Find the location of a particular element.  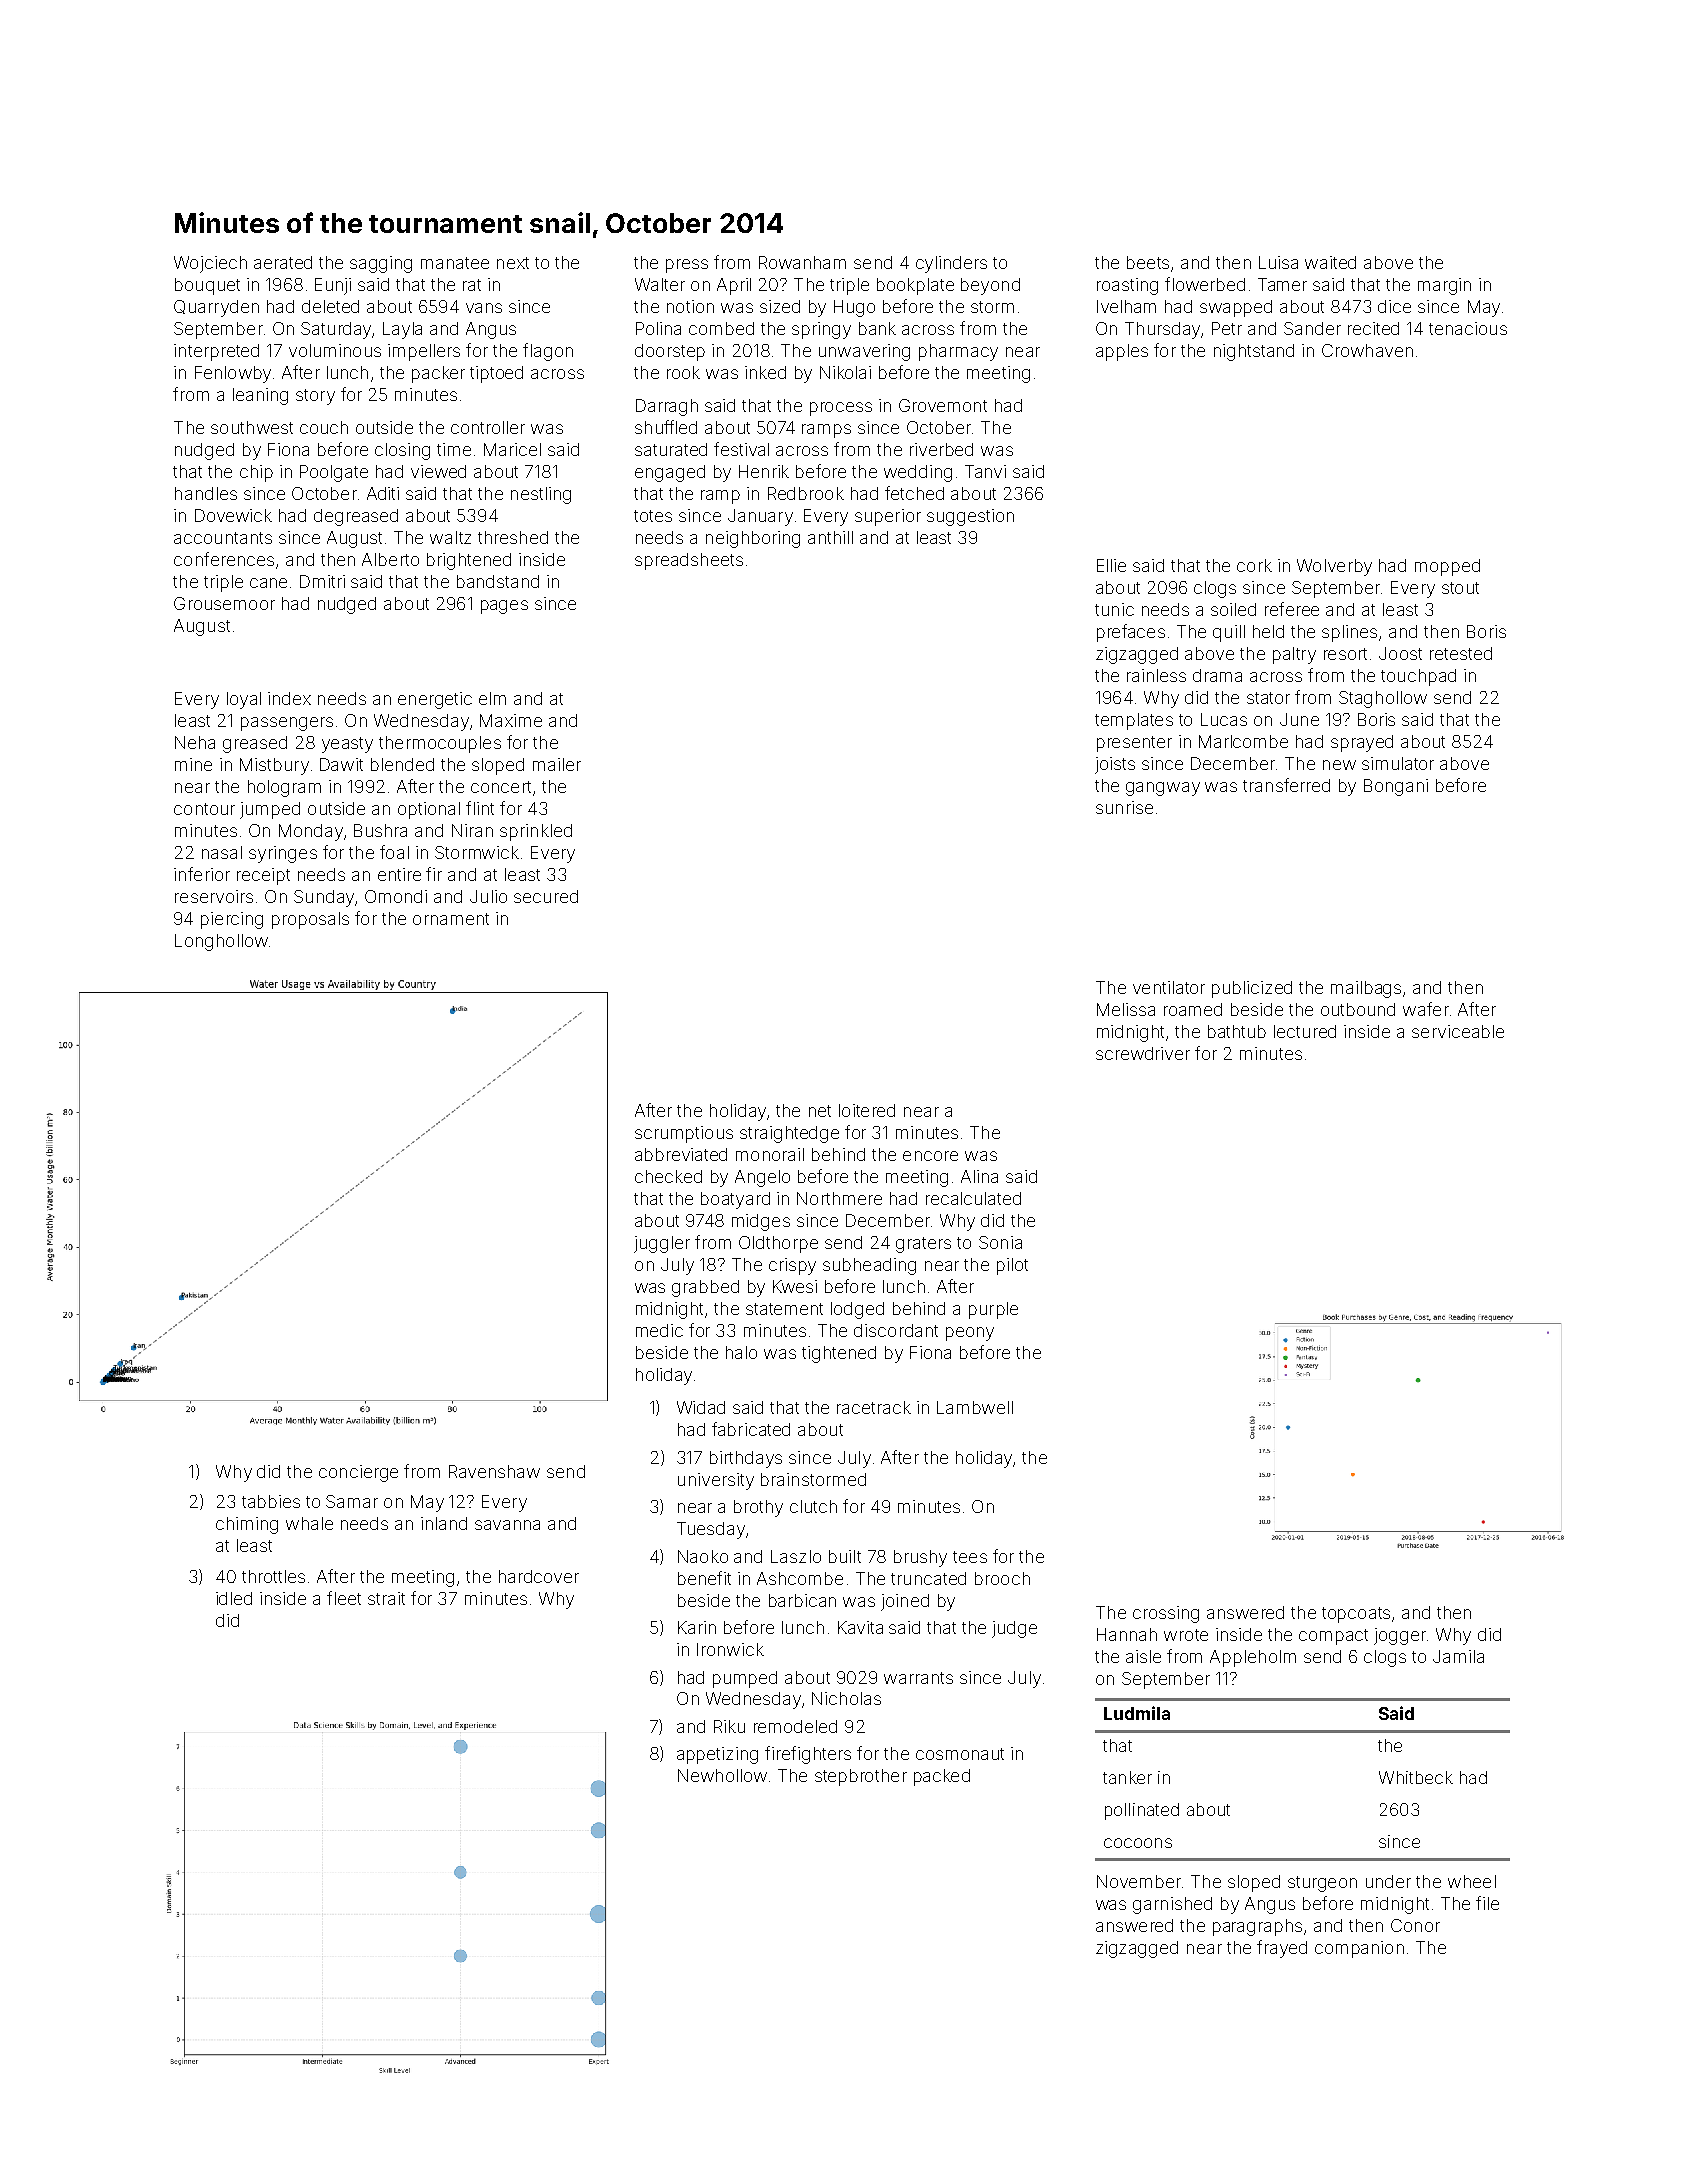

warrants is located at coordinates (918, 1678).
